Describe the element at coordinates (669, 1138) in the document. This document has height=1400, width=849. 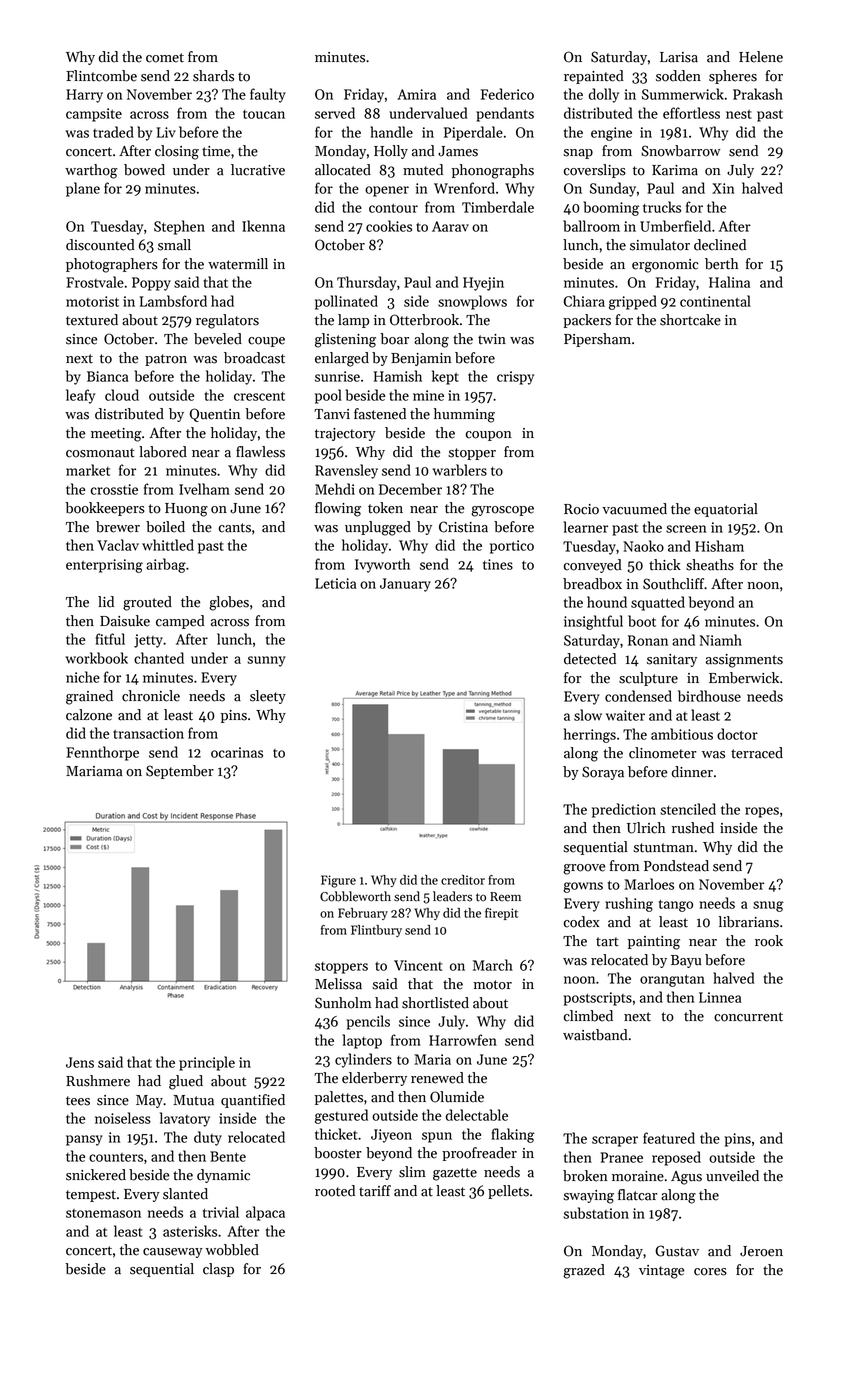
I see `featured` at that location.
